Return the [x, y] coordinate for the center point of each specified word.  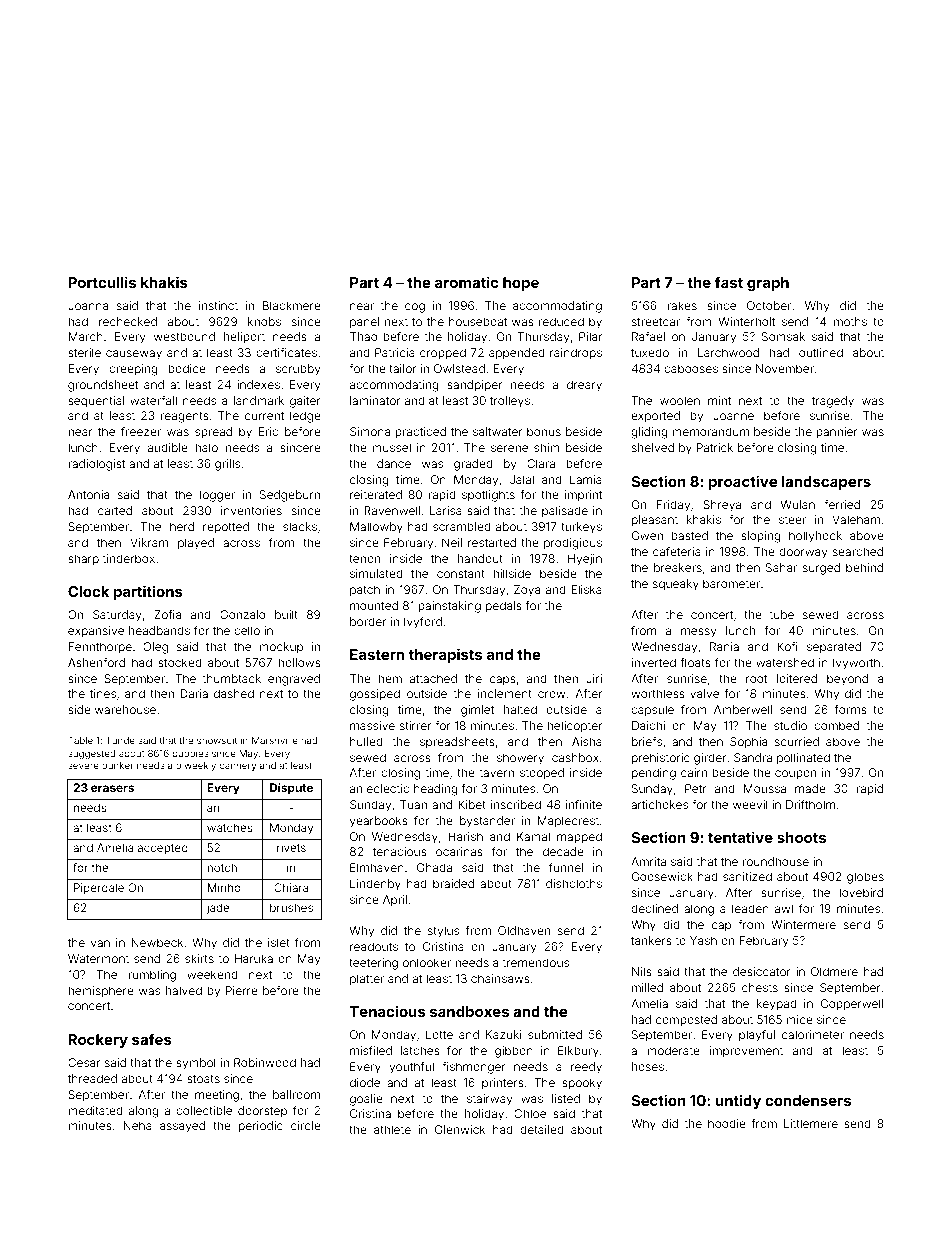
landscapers [826, 483]
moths [850, 321]
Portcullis [102, 282]
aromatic [467, 282]
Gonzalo [242, 614]
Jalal [521, 479]
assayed [182, 1127]
